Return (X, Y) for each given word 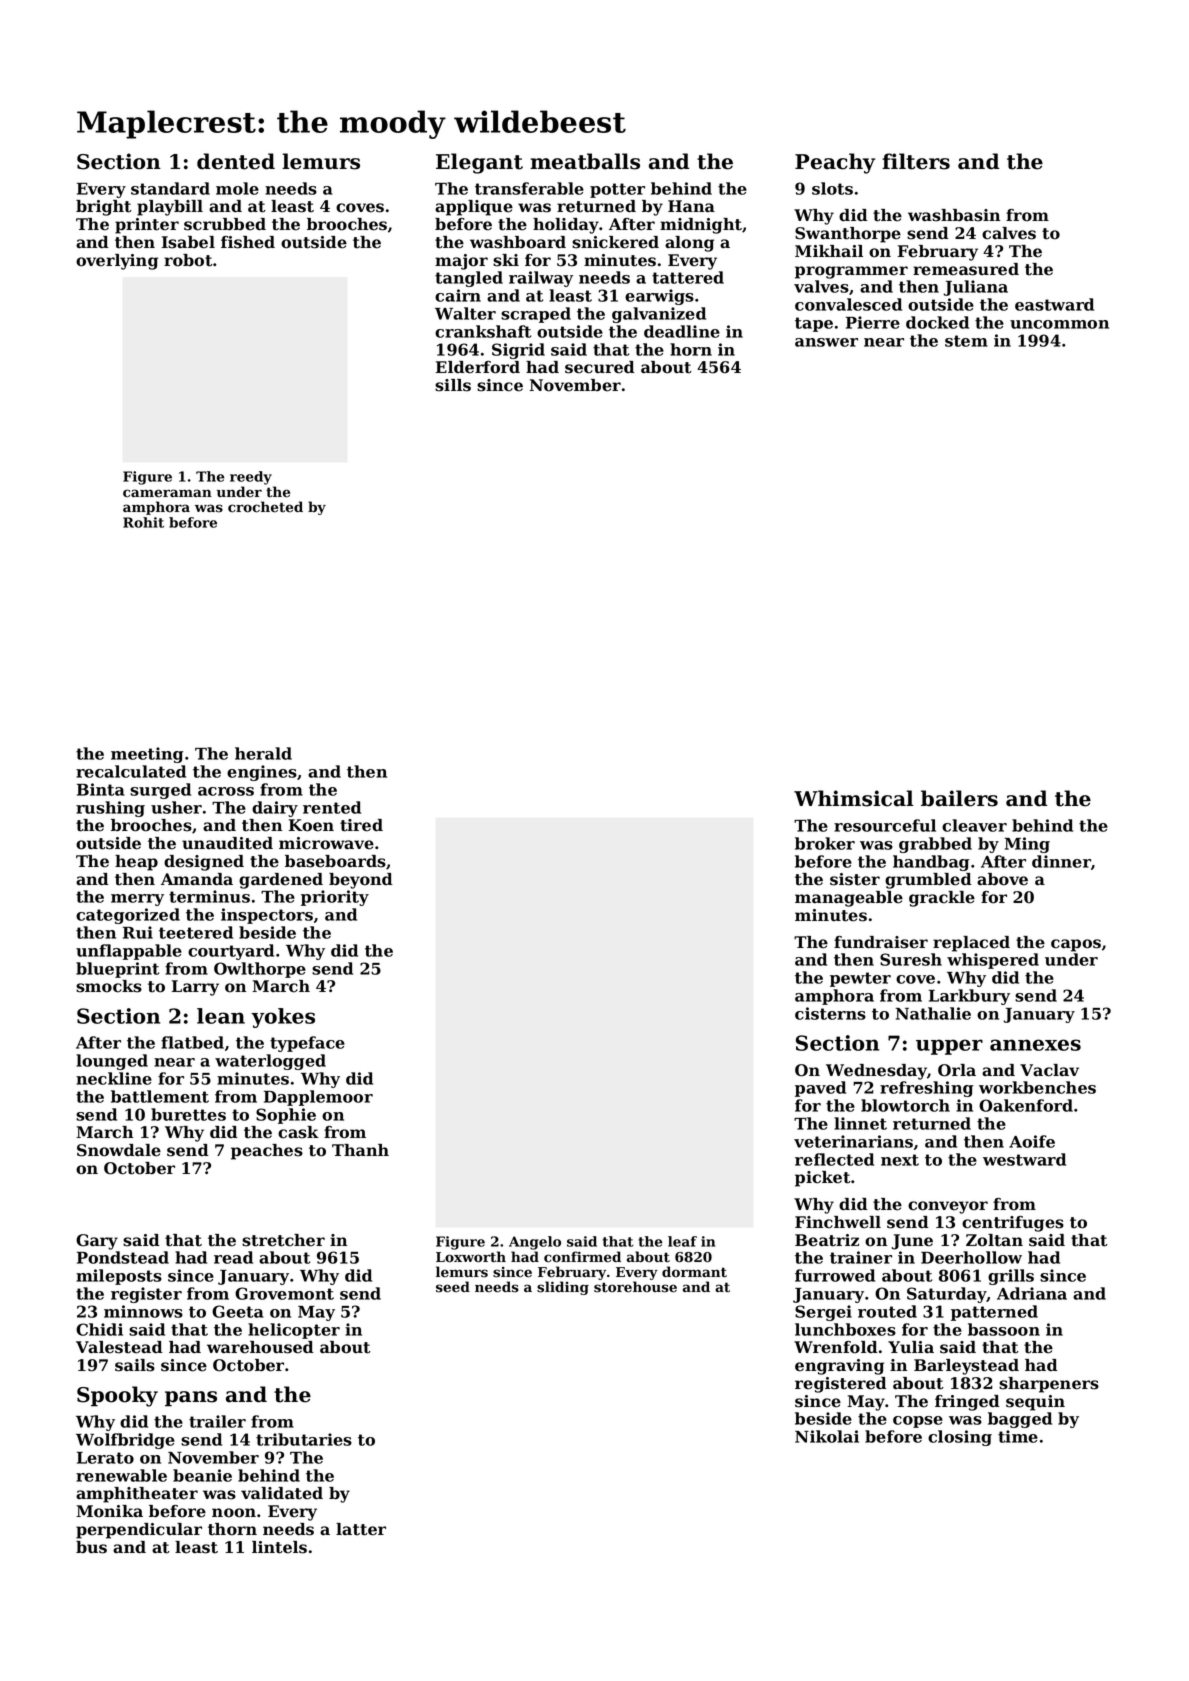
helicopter (294, 1331)
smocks (109, 986)
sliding (563, 1288)
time (1018, 1436)
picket (822, 1179)
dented (236, 161)
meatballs (585, 161)
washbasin (954, 215)
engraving (839, 1367)
